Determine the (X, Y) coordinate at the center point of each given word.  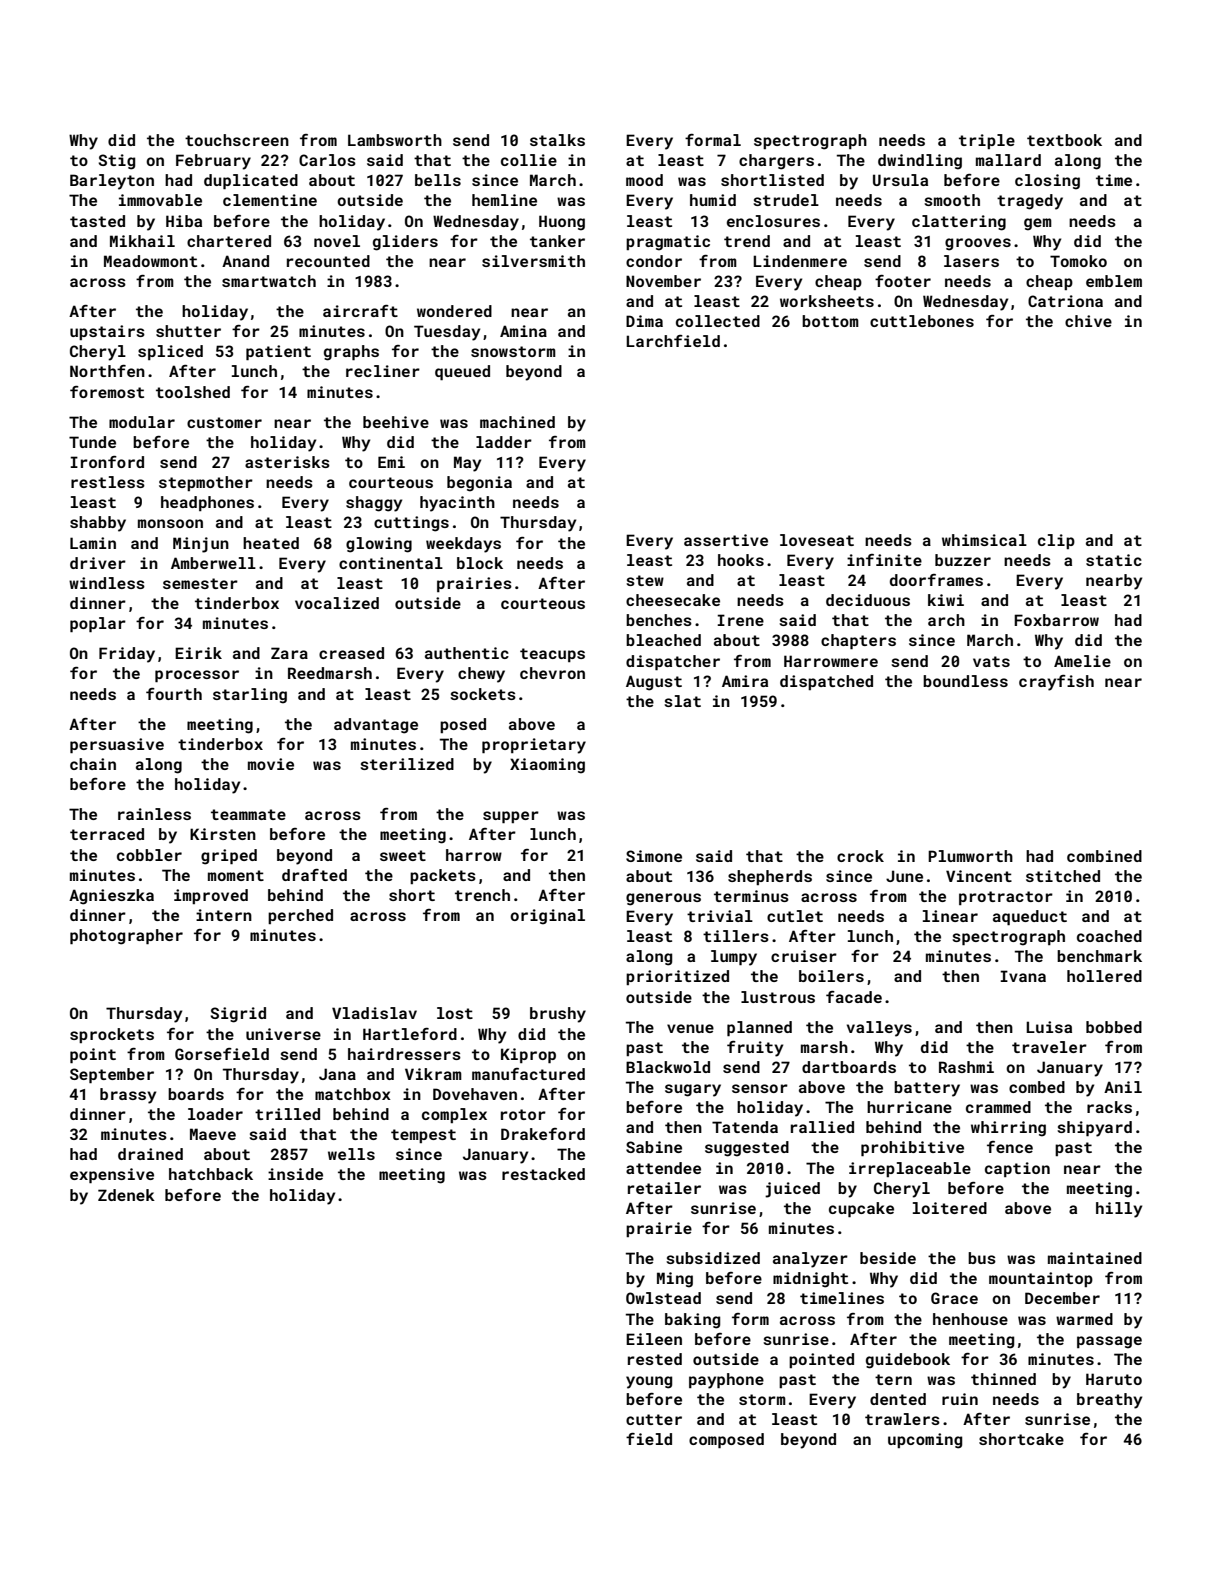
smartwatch (269, 281)
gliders (405, 243)
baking (692, 1321)
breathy (1109, 1401)
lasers (971, 261)
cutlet (795, 916)
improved (211, 896)
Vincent (979, 876)
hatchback (211, 1174)
